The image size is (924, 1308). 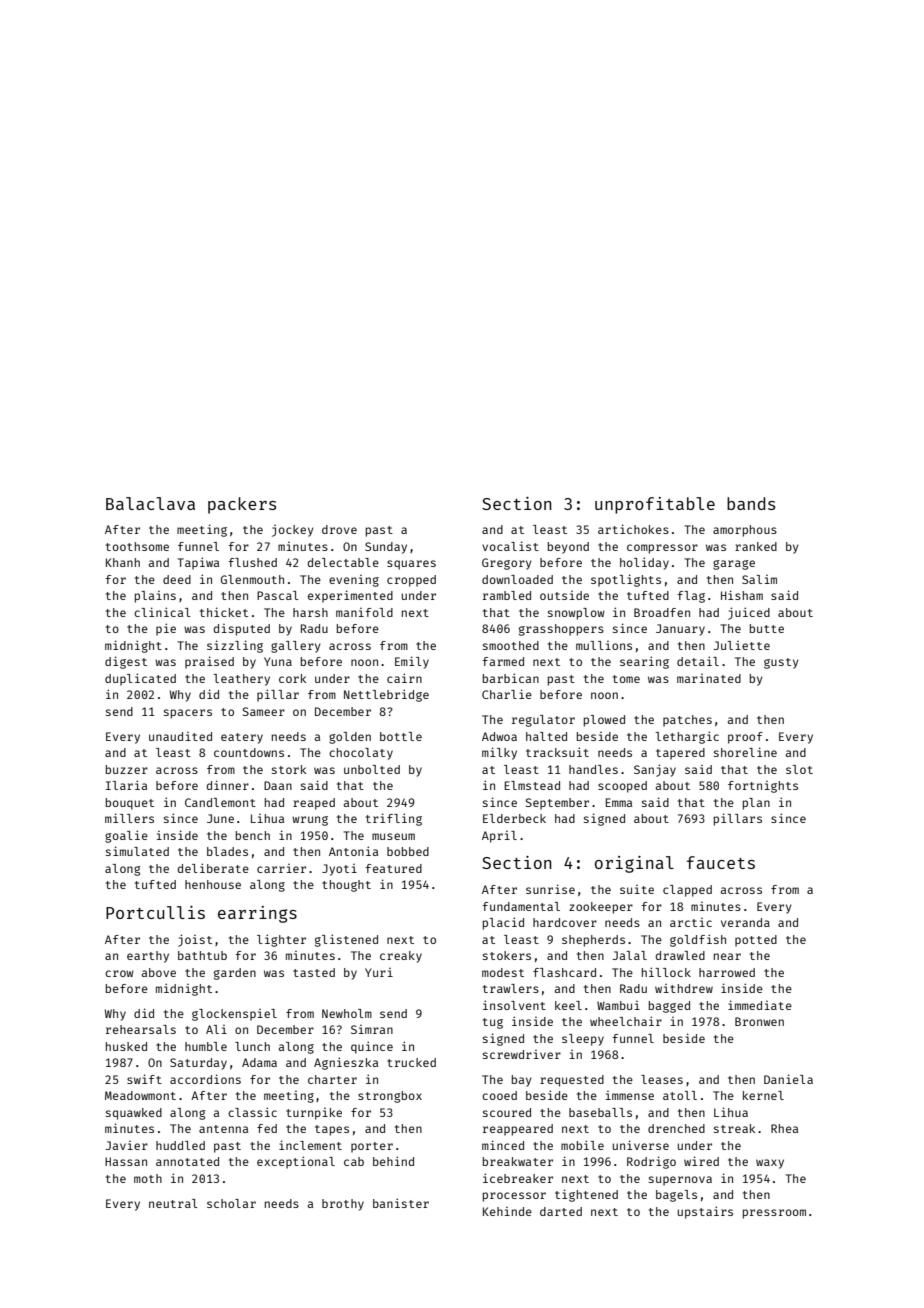 What do you see at coordinates (386, 548) in the screenshot?
I see `Sunday` at bounding box center [386, 548].
